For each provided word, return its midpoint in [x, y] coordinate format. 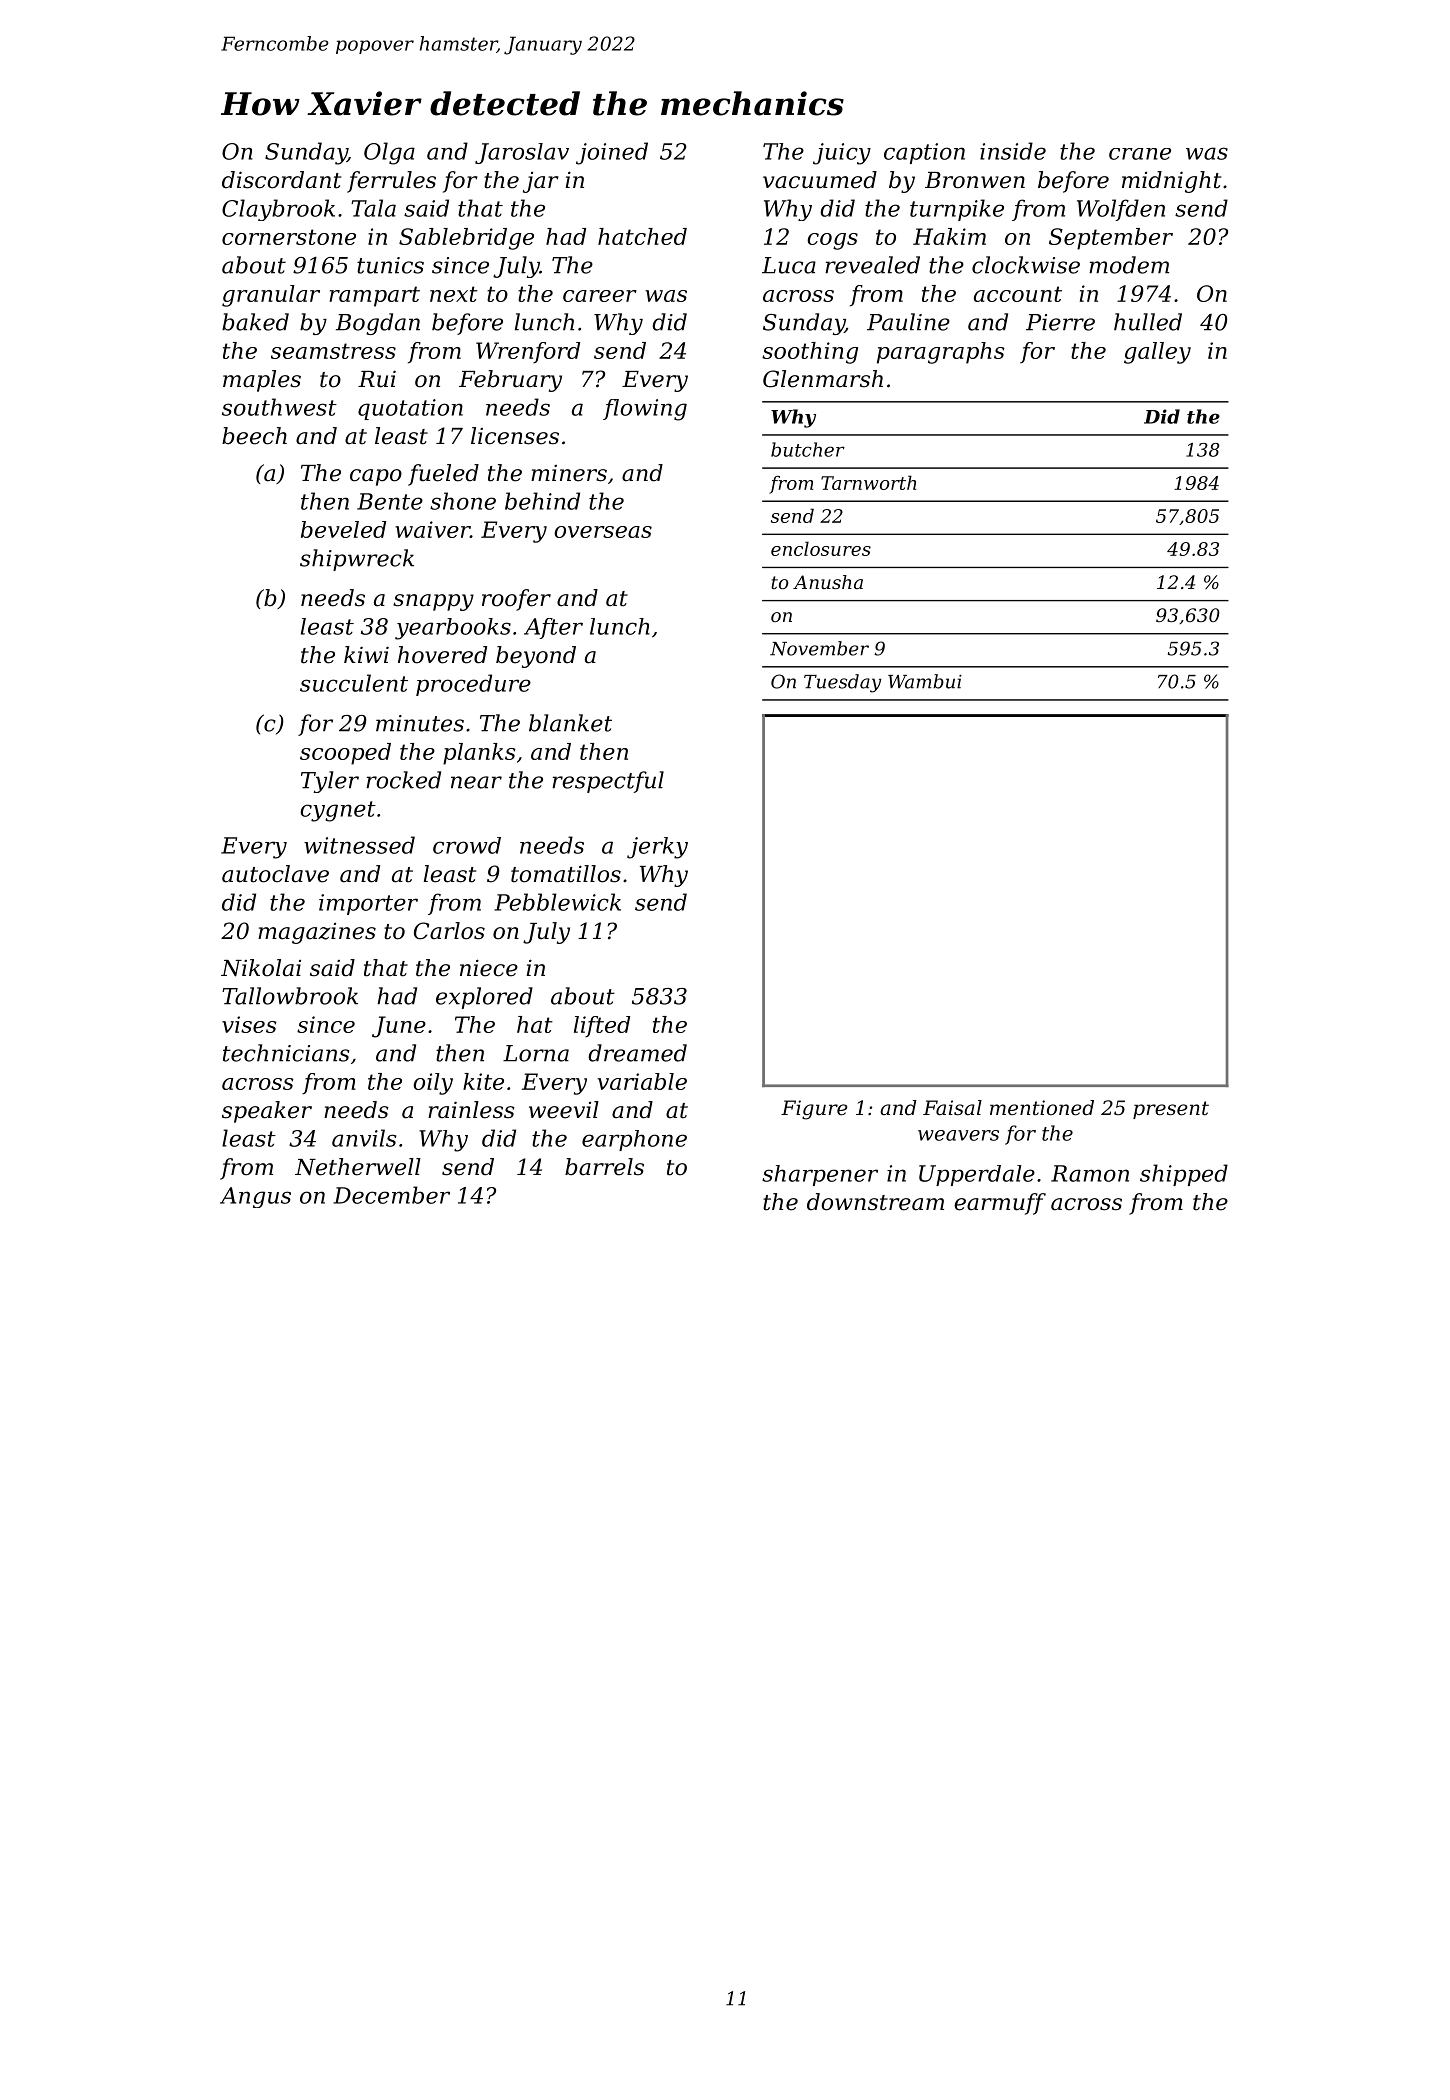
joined [612, 153]
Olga [389, 153]
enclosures [821, 548]
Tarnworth [868, 482]
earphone [634, 1140]
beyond [536, 657]
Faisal [952, 1108]
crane [1140, 154]
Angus [255, 1197]
